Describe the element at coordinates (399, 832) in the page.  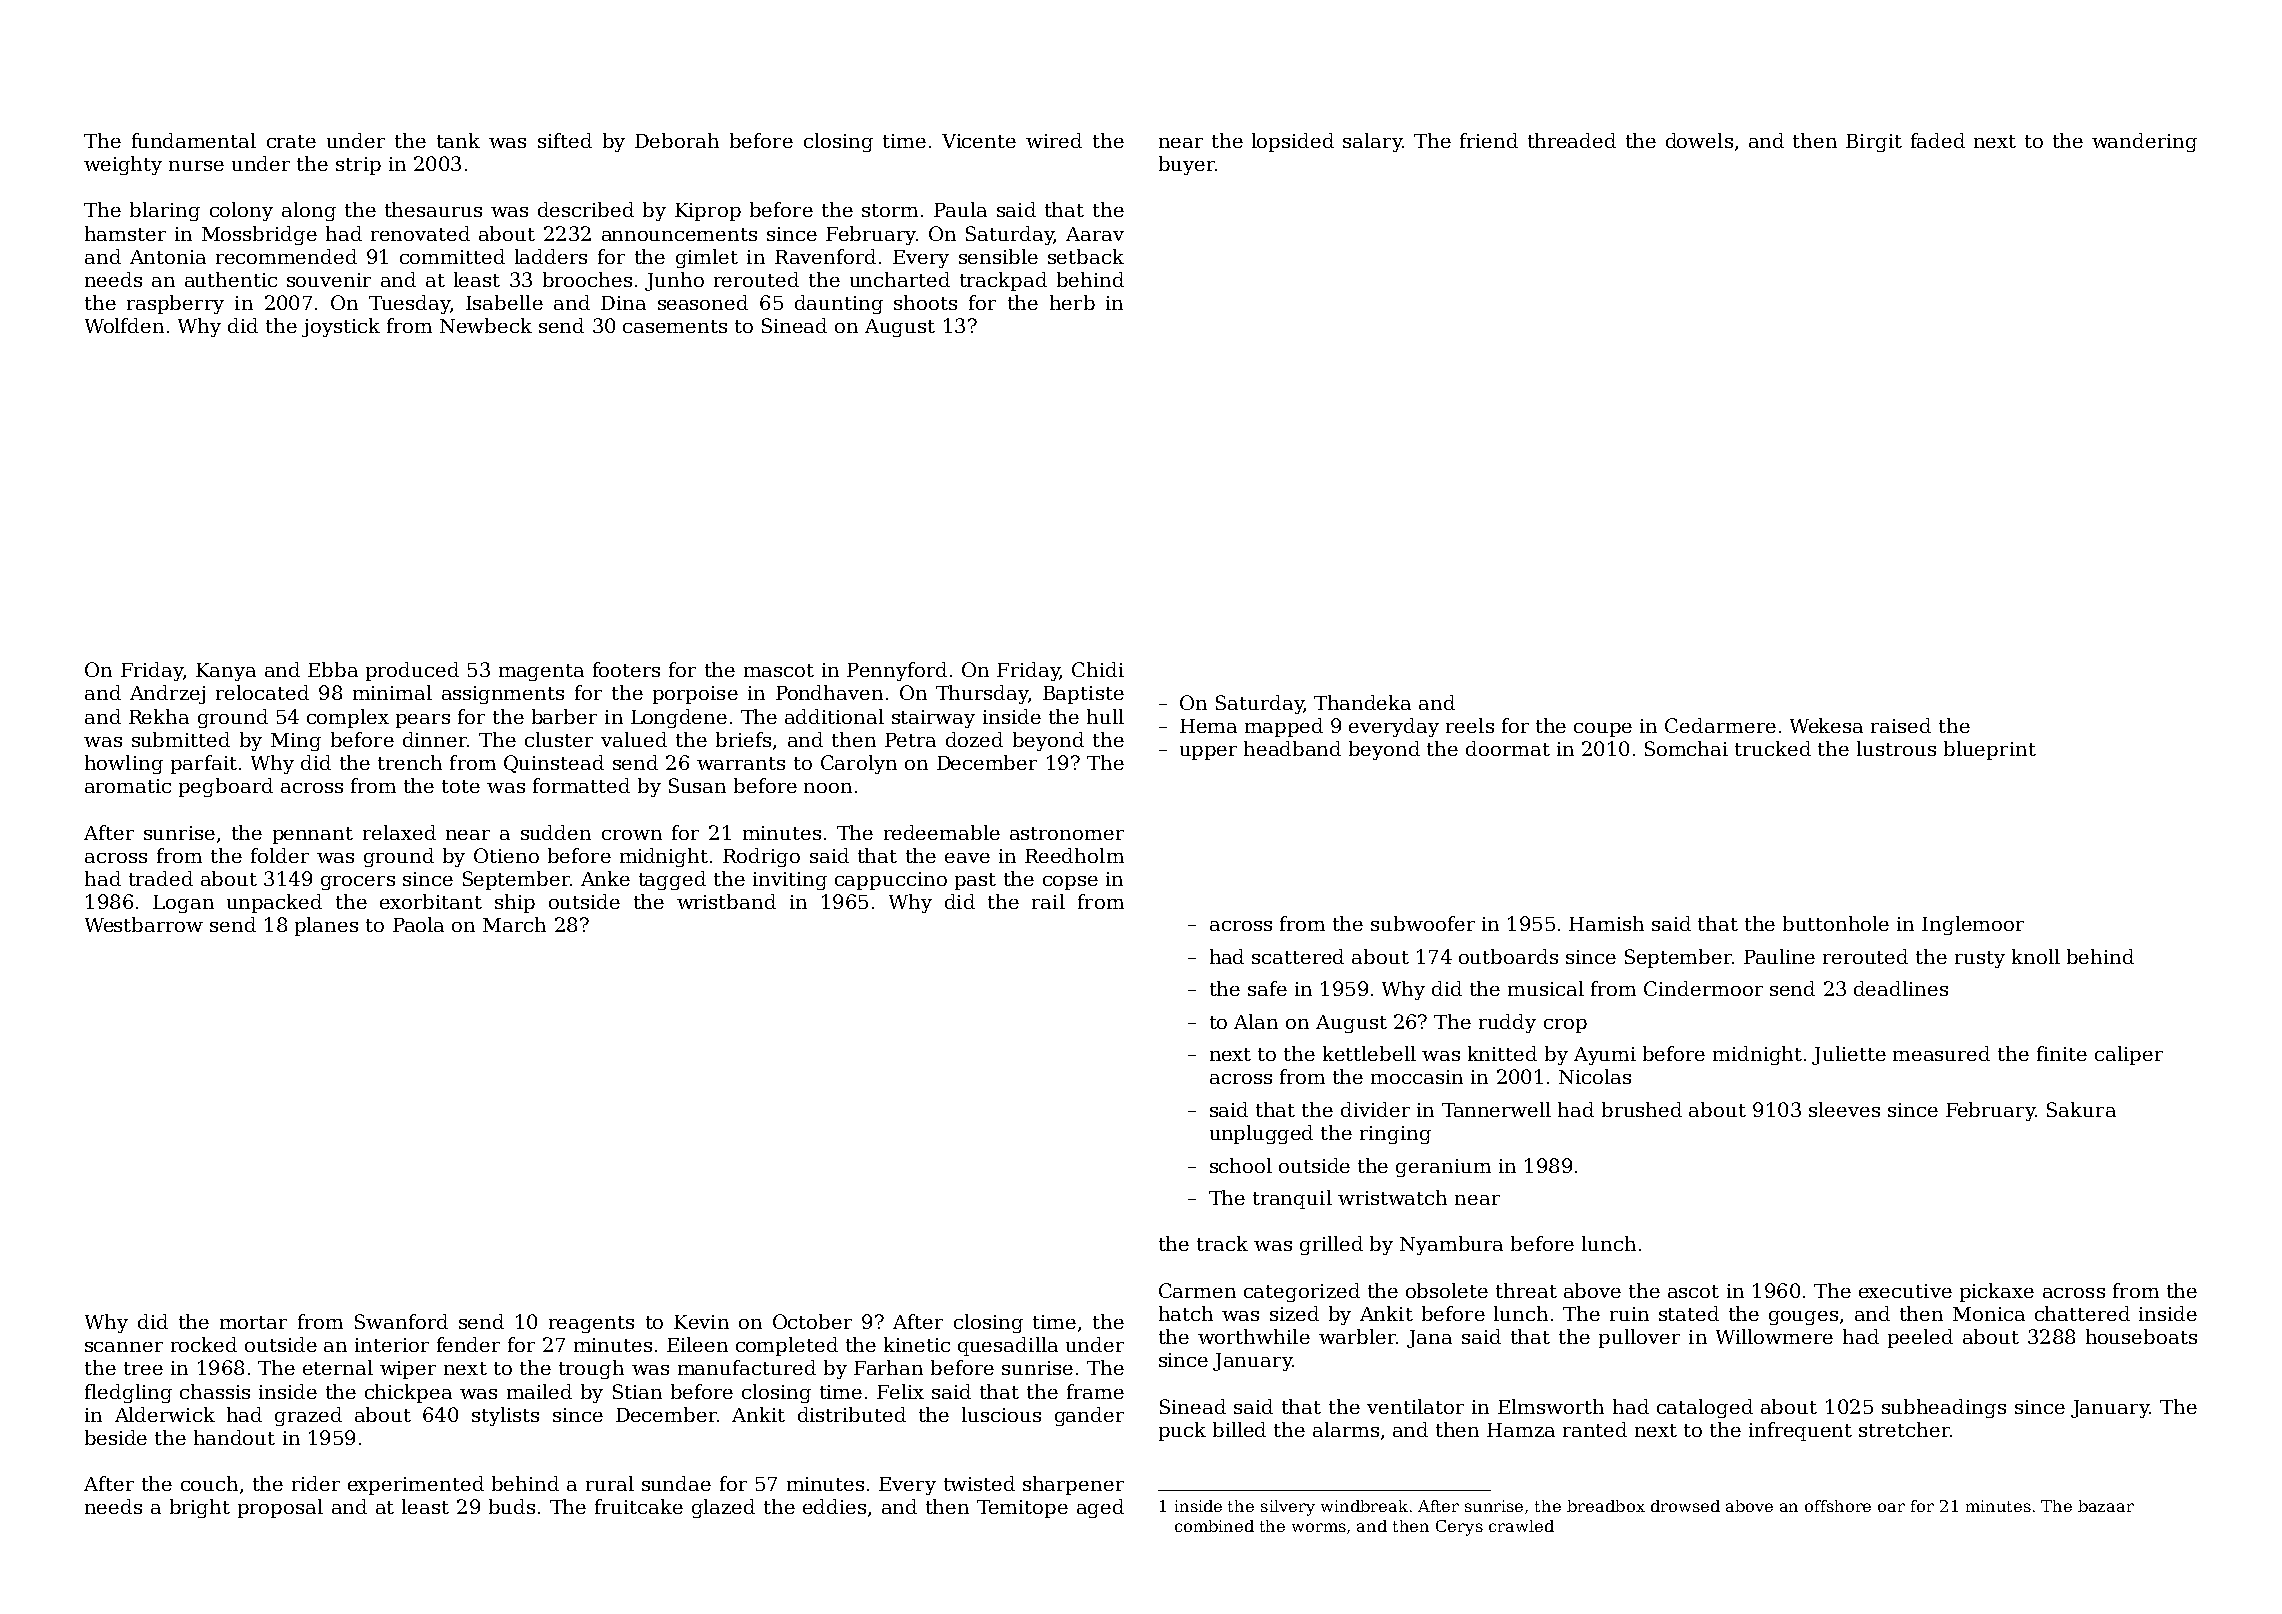
I see `relaxed` at that location.
